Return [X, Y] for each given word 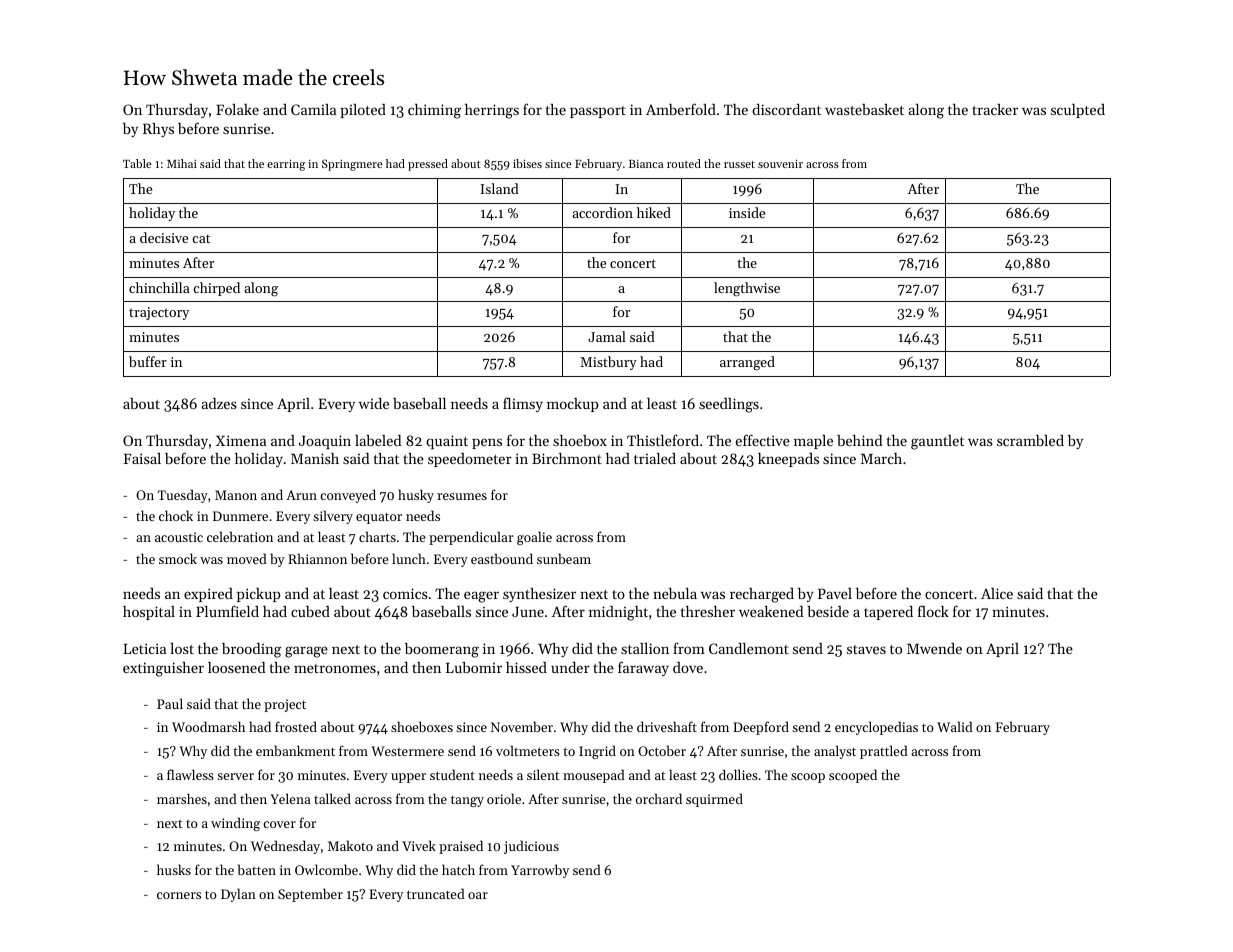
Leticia [144, 648]
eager [481, 597]
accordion [602, 212]
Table [137, 163]
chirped [216, 289]
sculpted [1078, 111]
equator [379, 518]
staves [866, 649]
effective [763, 440]
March [881, 458]
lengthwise [747, 289]
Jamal [607, 336]
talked [332, 798]
